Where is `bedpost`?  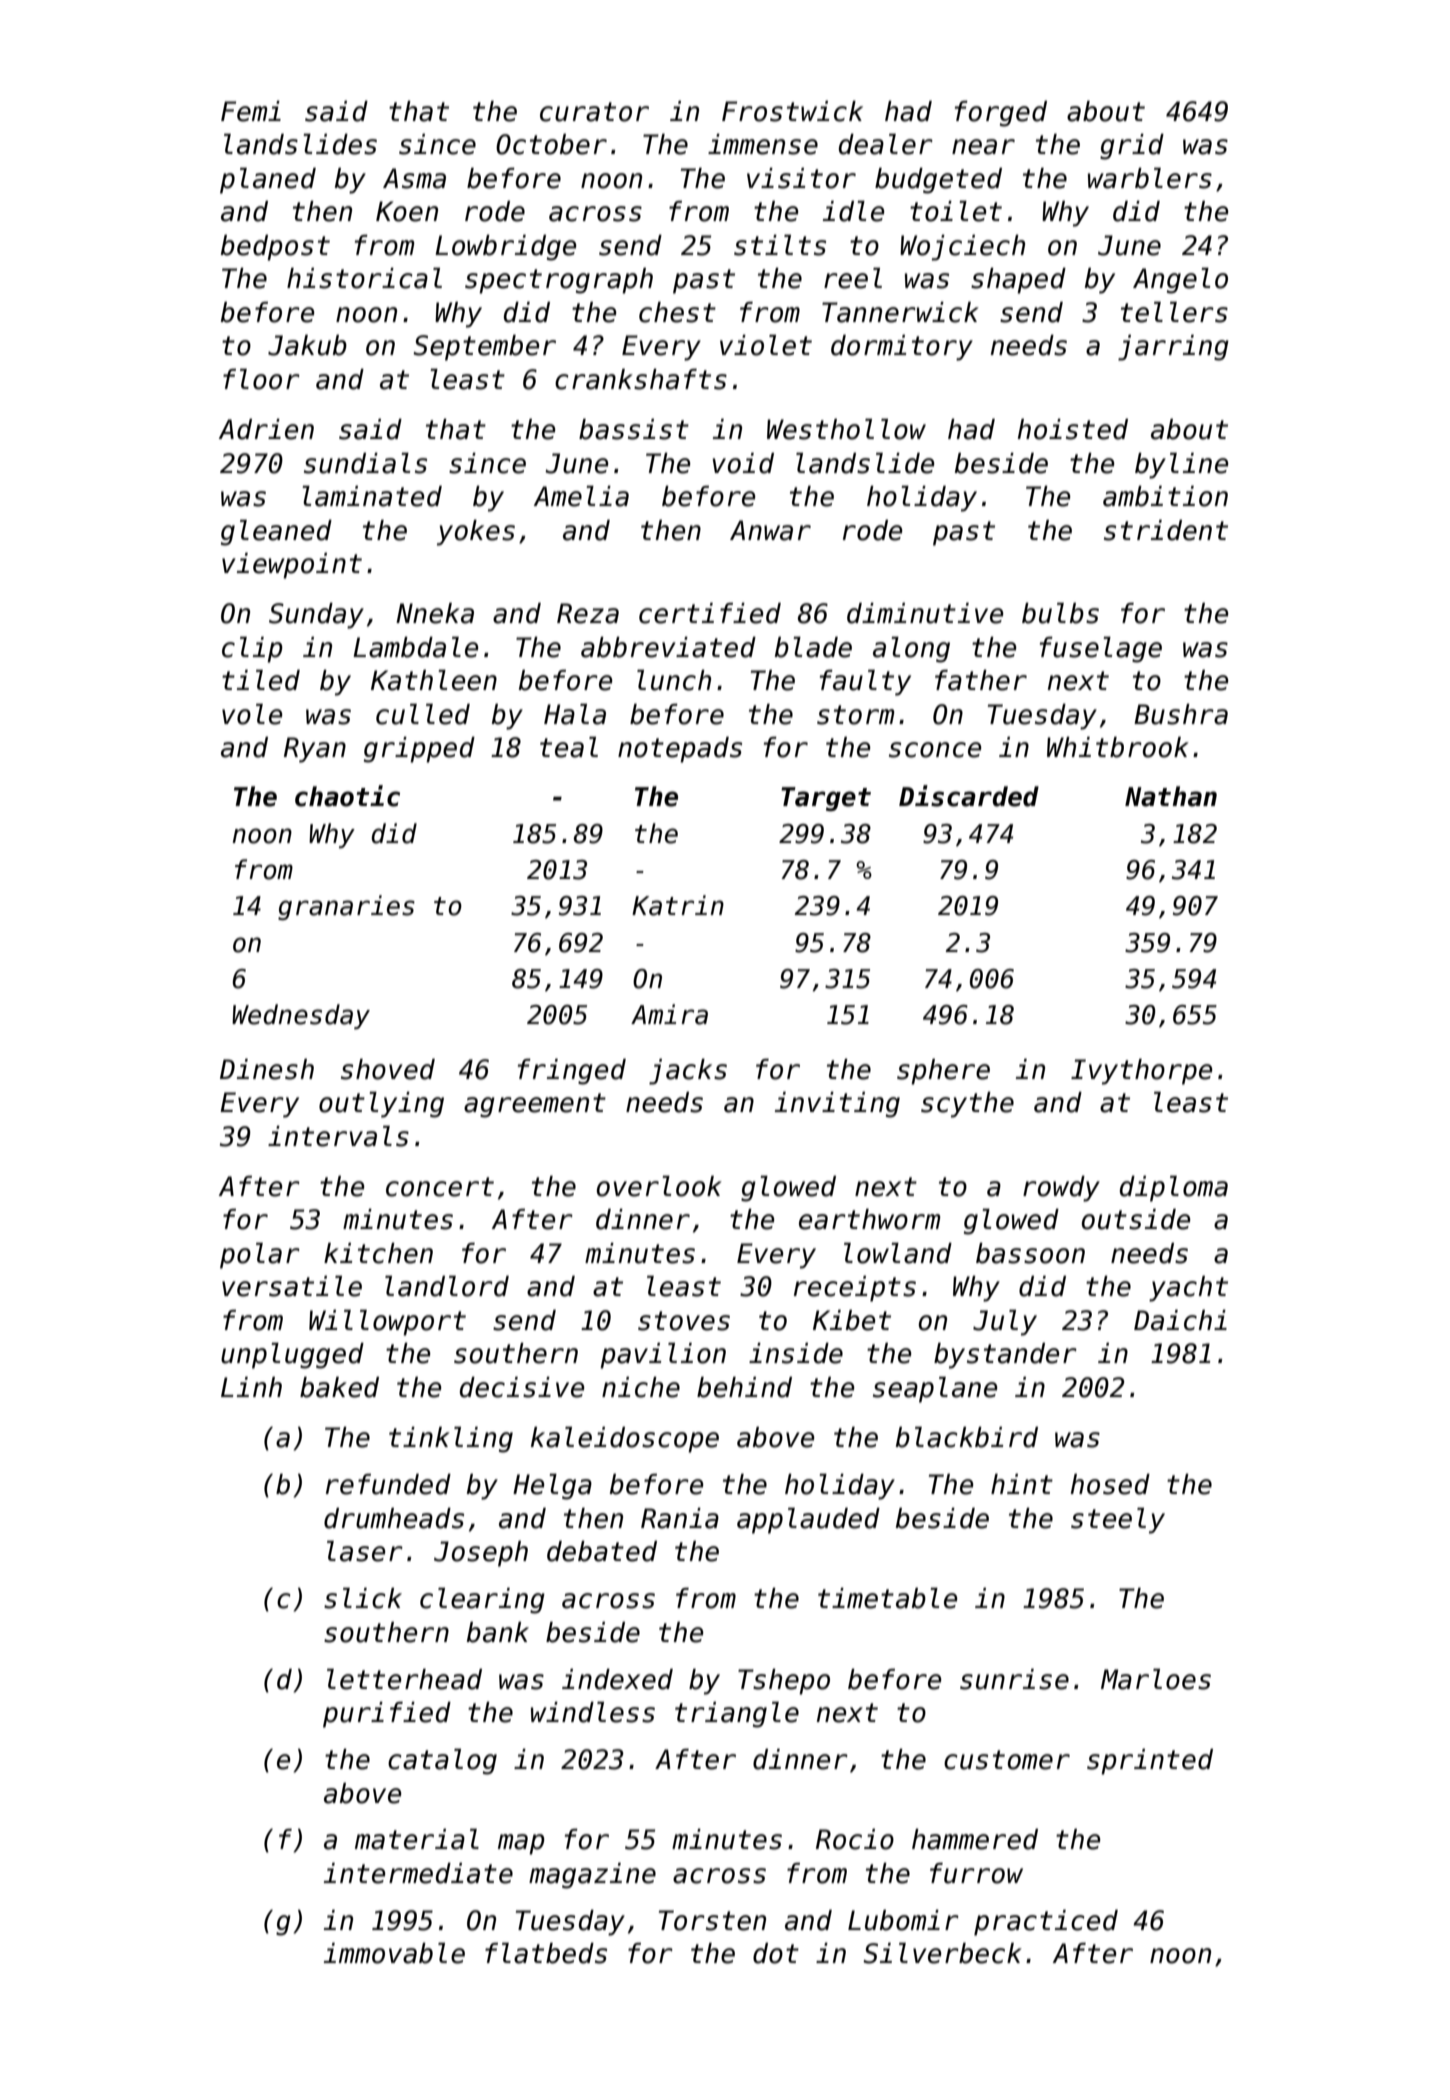 bedpost is located at coordinates (275, 248).
